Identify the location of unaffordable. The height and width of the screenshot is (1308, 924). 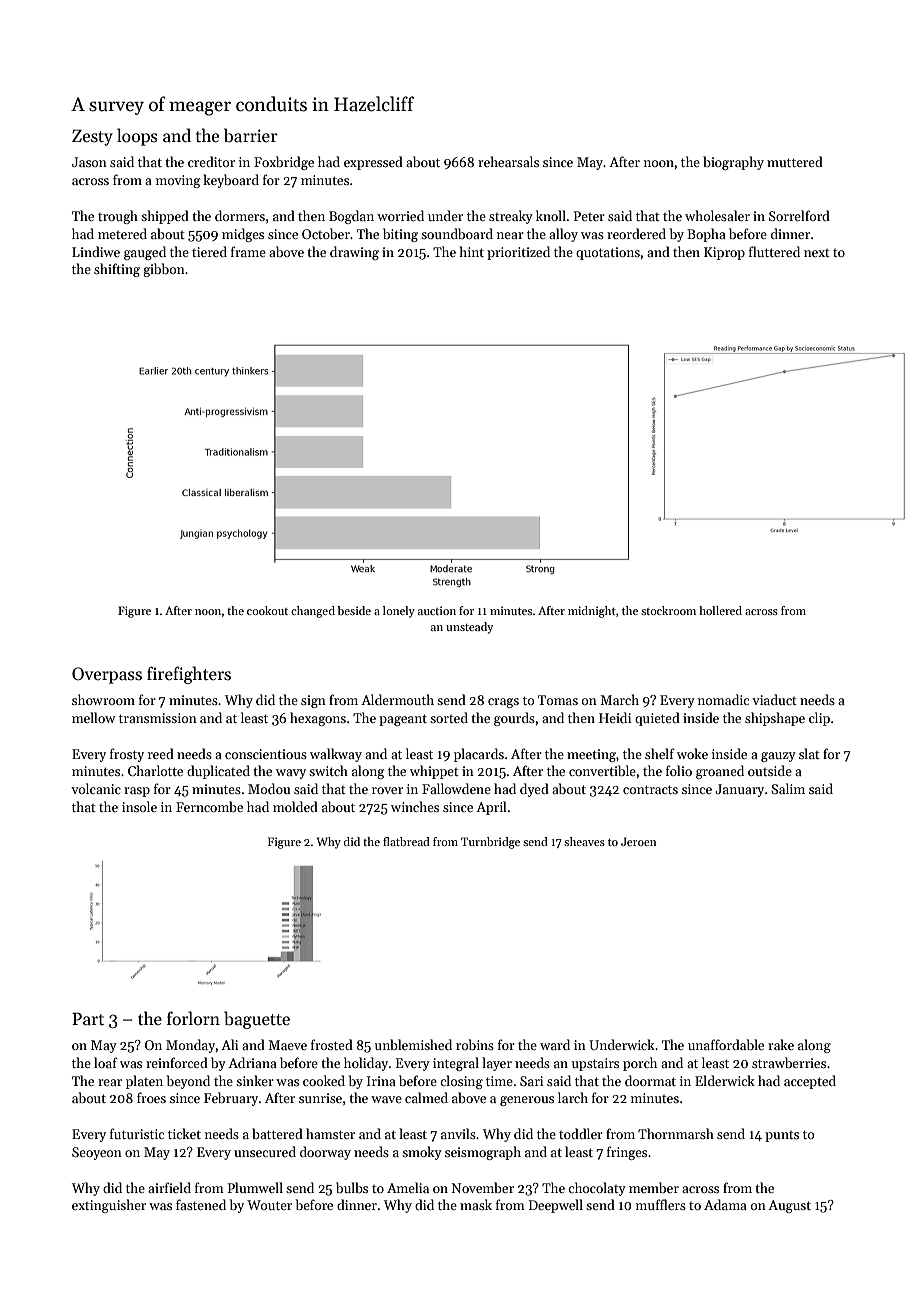
(726, 1044).
